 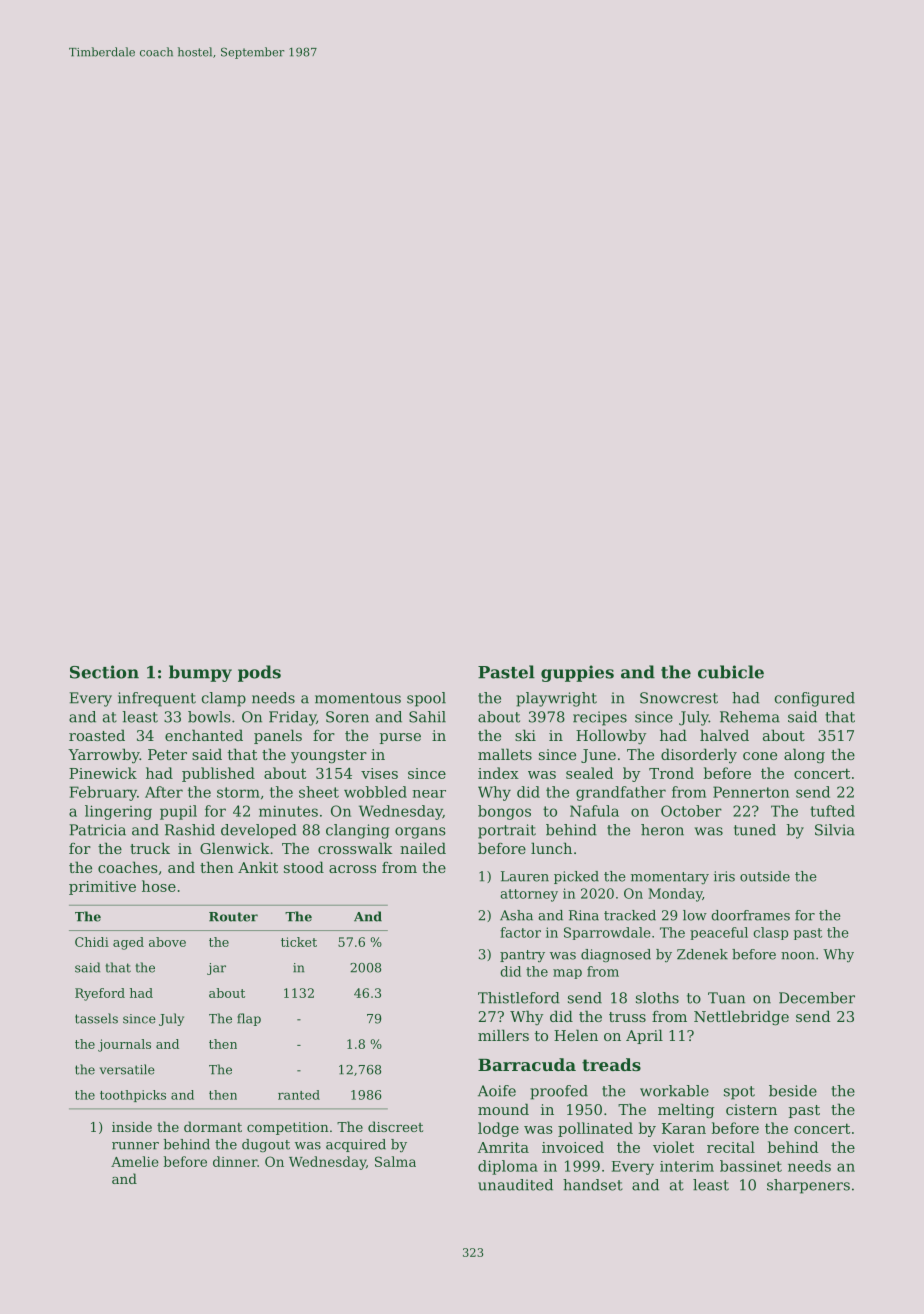 What do you see at coordinates (118, 812) in the image?
I see `lingering` at bounding box center [118, 812].
